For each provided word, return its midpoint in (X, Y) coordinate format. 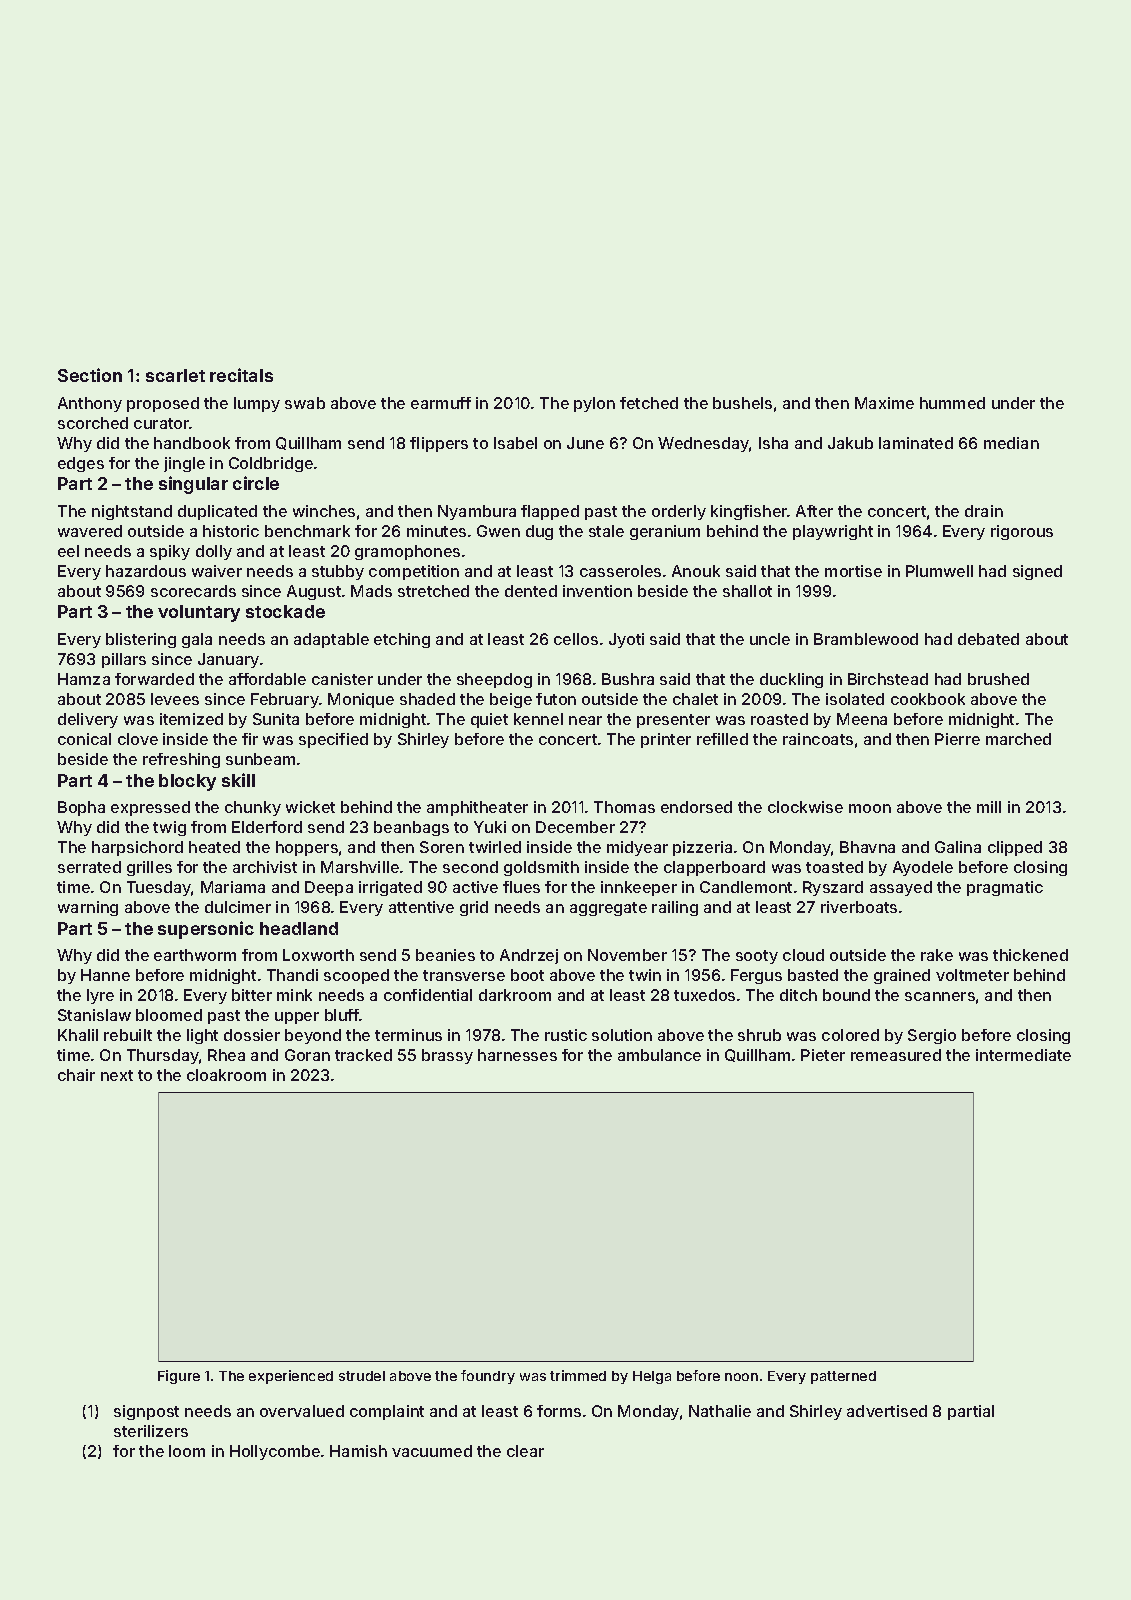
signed (1037, 572)
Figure (179, 1377)
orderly (679, 512)
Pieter (823, 1055)
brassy (447, 1056)
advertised (887, 1411)
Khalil (78, 1035)
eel (68, 551)
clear (525, 1451)
